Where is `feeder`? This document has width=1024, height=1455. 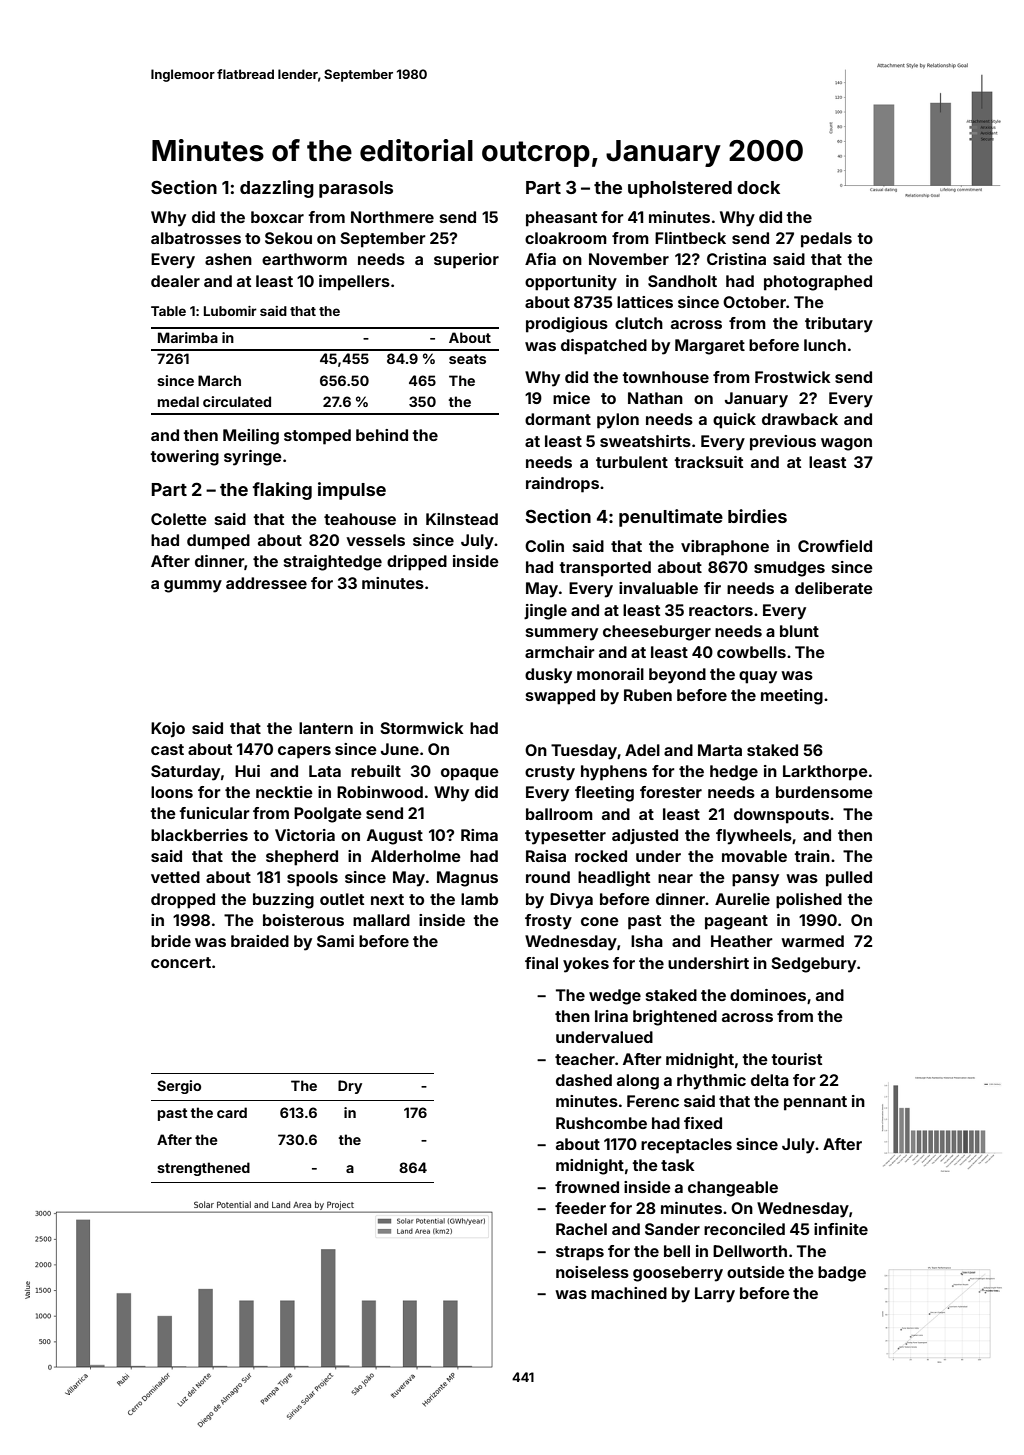 feeder is located at coordinates (580, 1208).
